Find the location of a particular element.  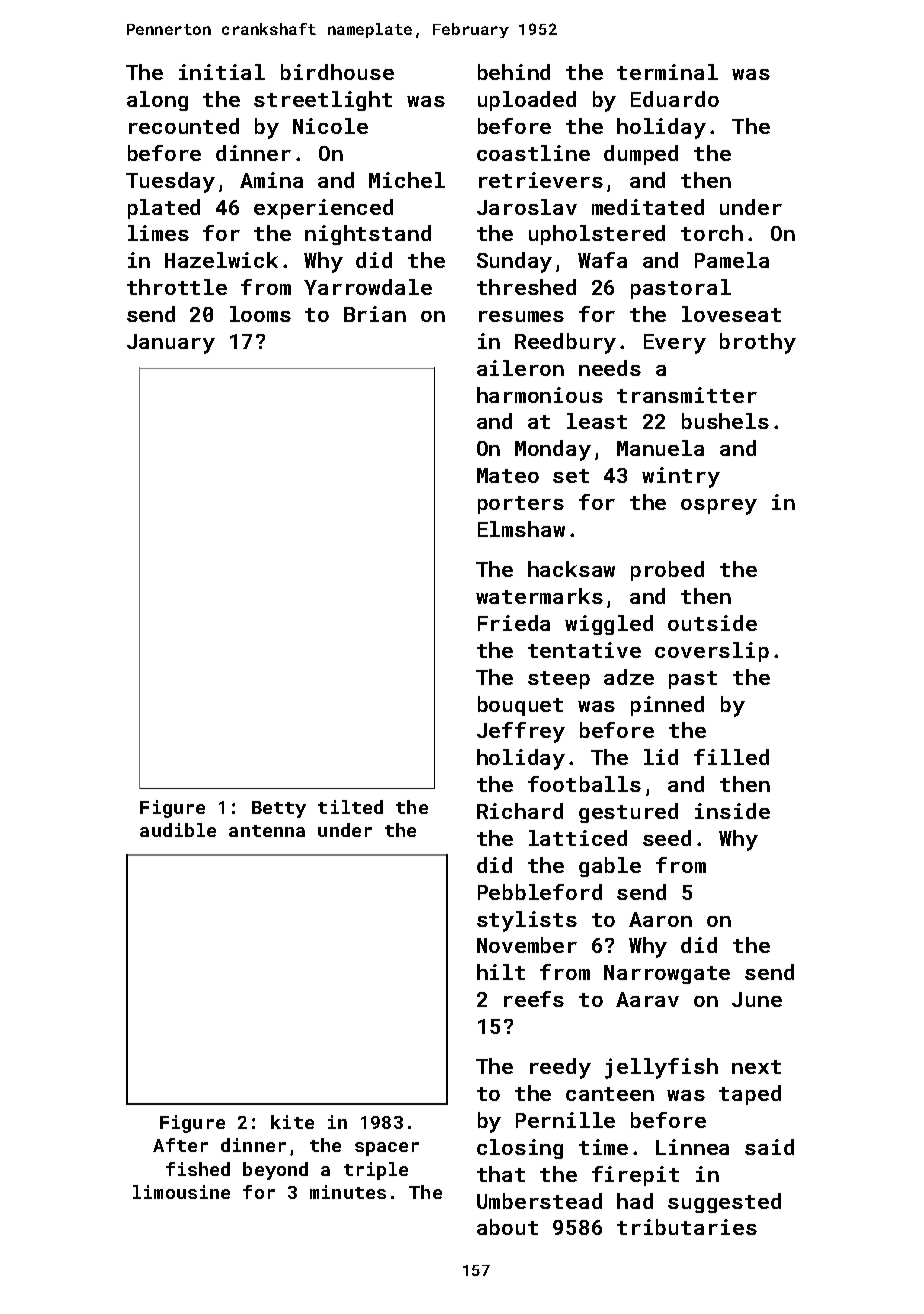

audible is located at coordinates (178, 830).
